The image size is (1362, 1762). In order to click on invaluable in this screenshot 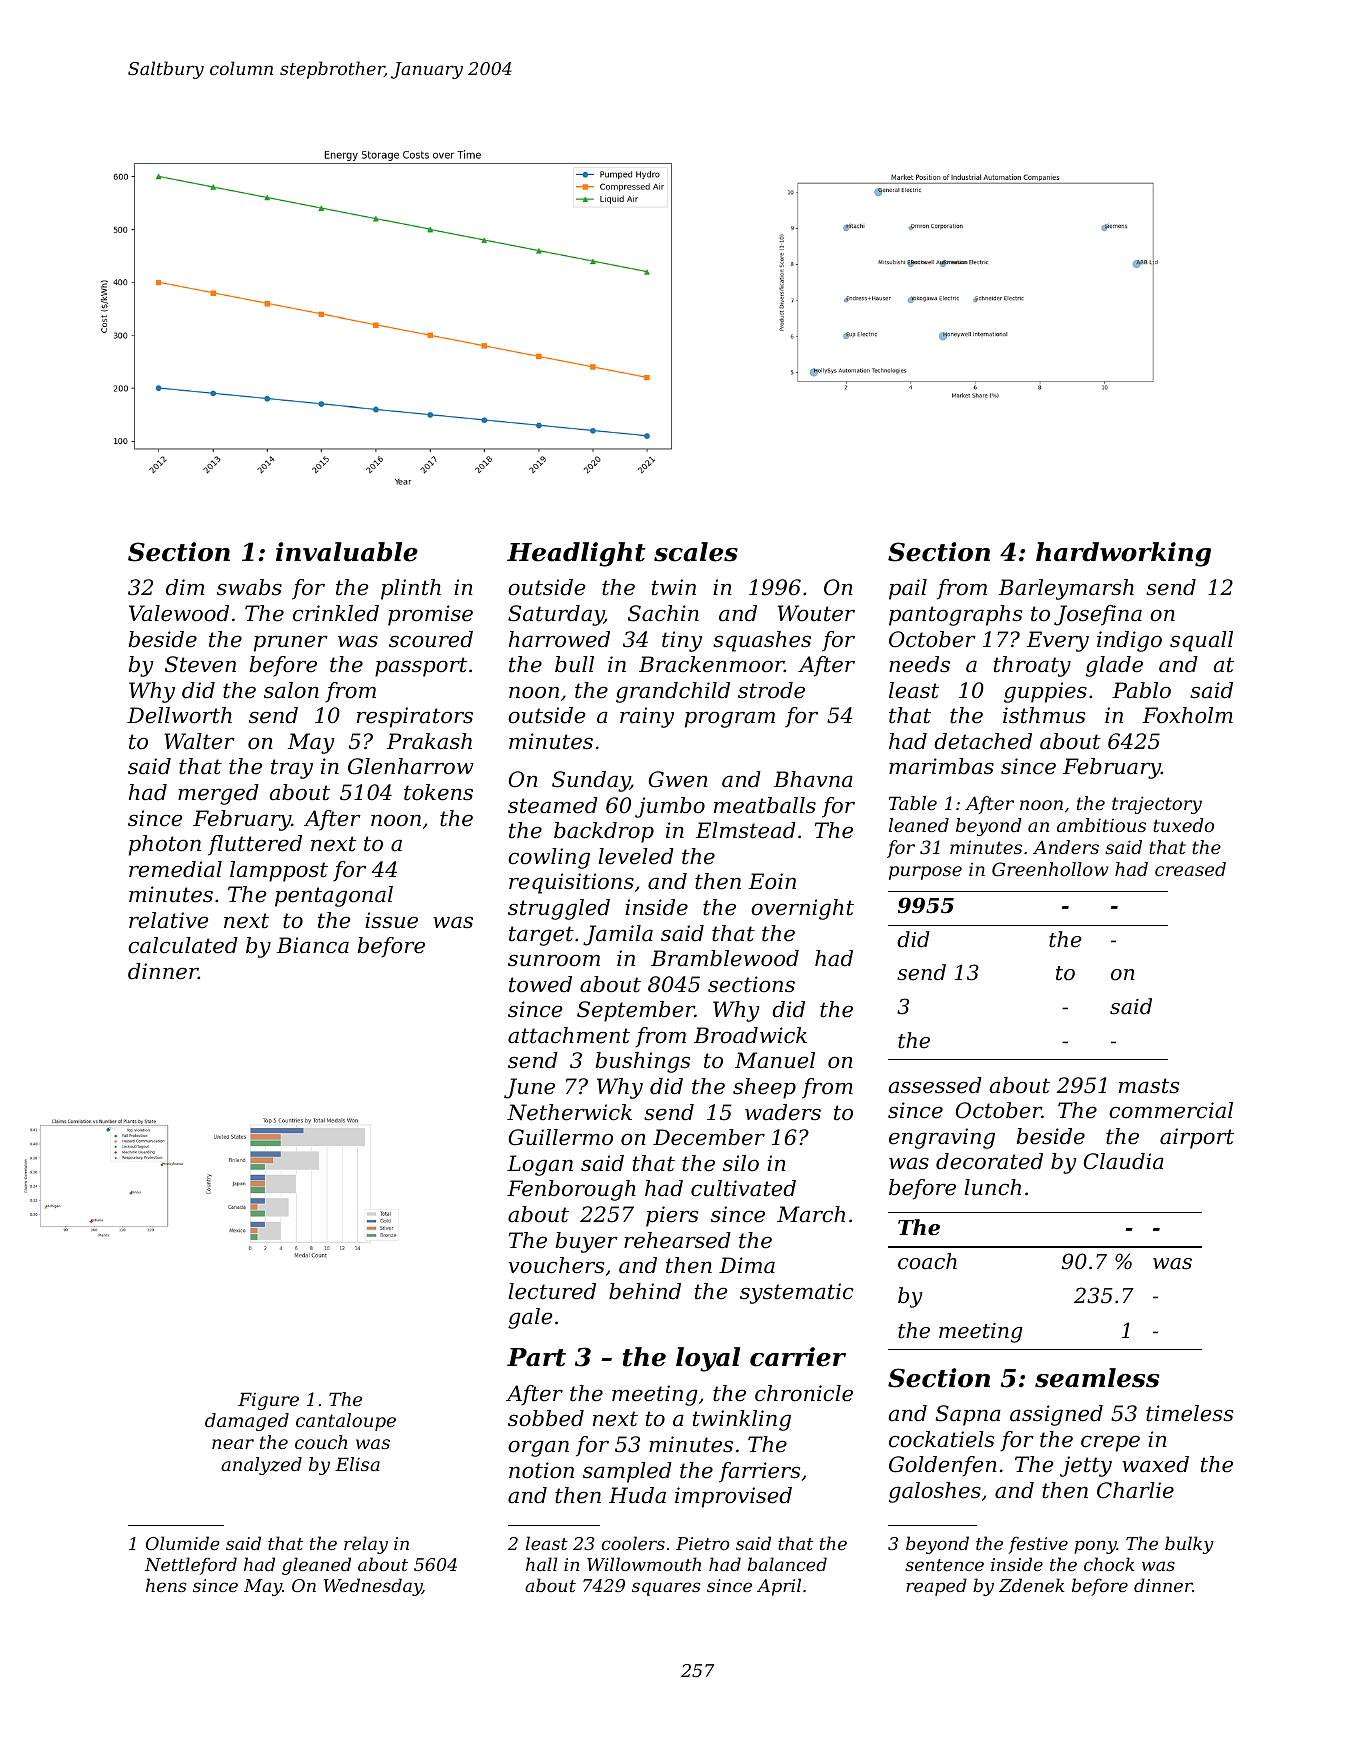, I will do `click(347, 552)`.
